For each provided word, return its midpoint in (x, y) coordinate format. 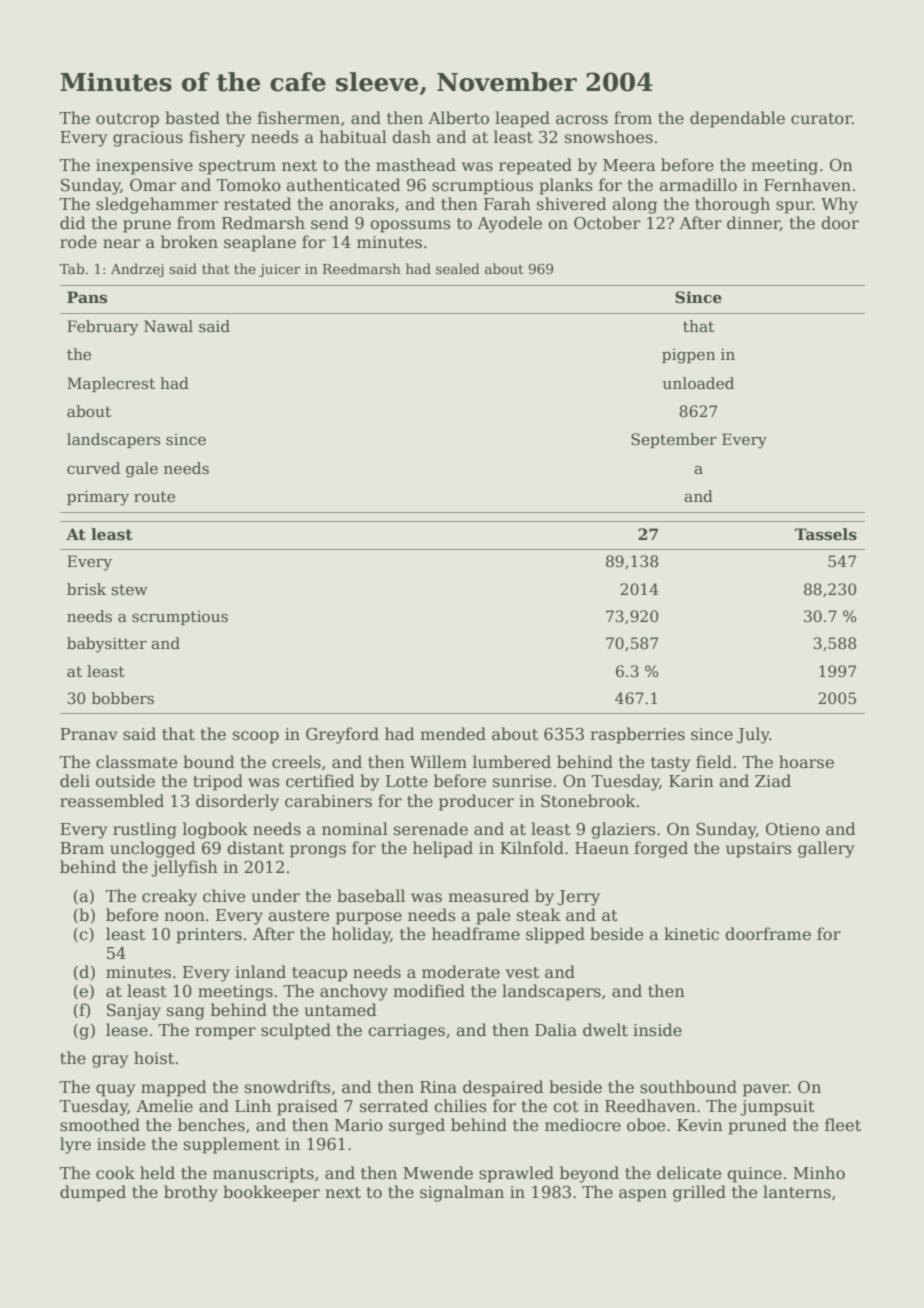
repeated (535, 166)
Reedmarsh (362, 268)
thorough (732, 205)
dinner (753, 223)
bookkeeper (271, 1193)
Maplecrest (111, 384)
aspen (643, 1195)
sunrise (522, 781)
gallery (826, 849)
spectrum (237, 167)
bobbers (123, 698)
